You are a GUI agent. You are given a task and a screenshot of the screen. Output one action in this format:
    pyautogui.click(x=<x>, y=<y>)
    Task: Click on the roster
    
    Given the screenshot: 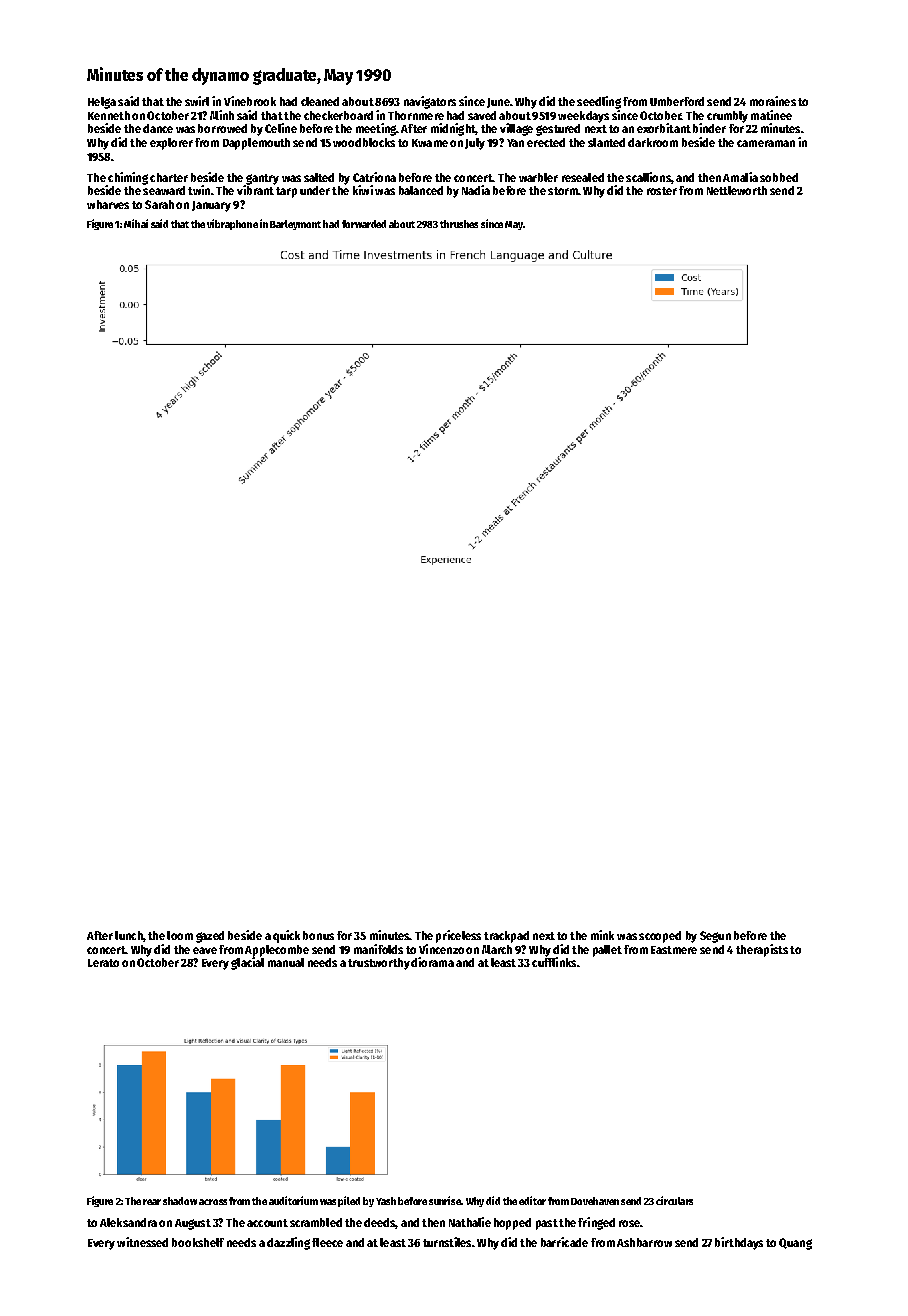 What is the action you would take?
    pyautogui.click(x=662, y=191)
